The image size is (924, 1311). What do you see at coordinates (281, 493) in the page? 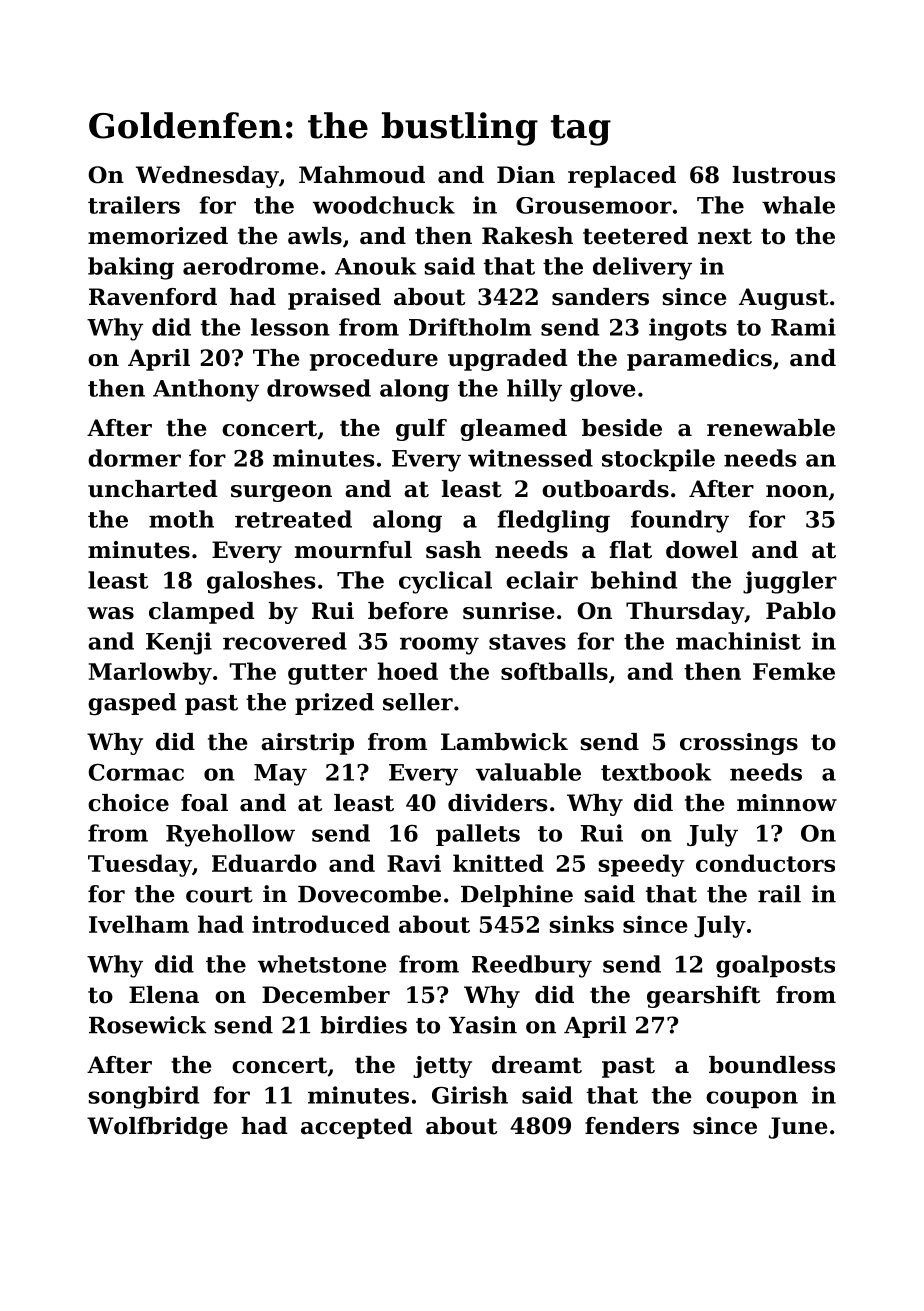
I see `surgeon` at bounding box center [281, 493].
